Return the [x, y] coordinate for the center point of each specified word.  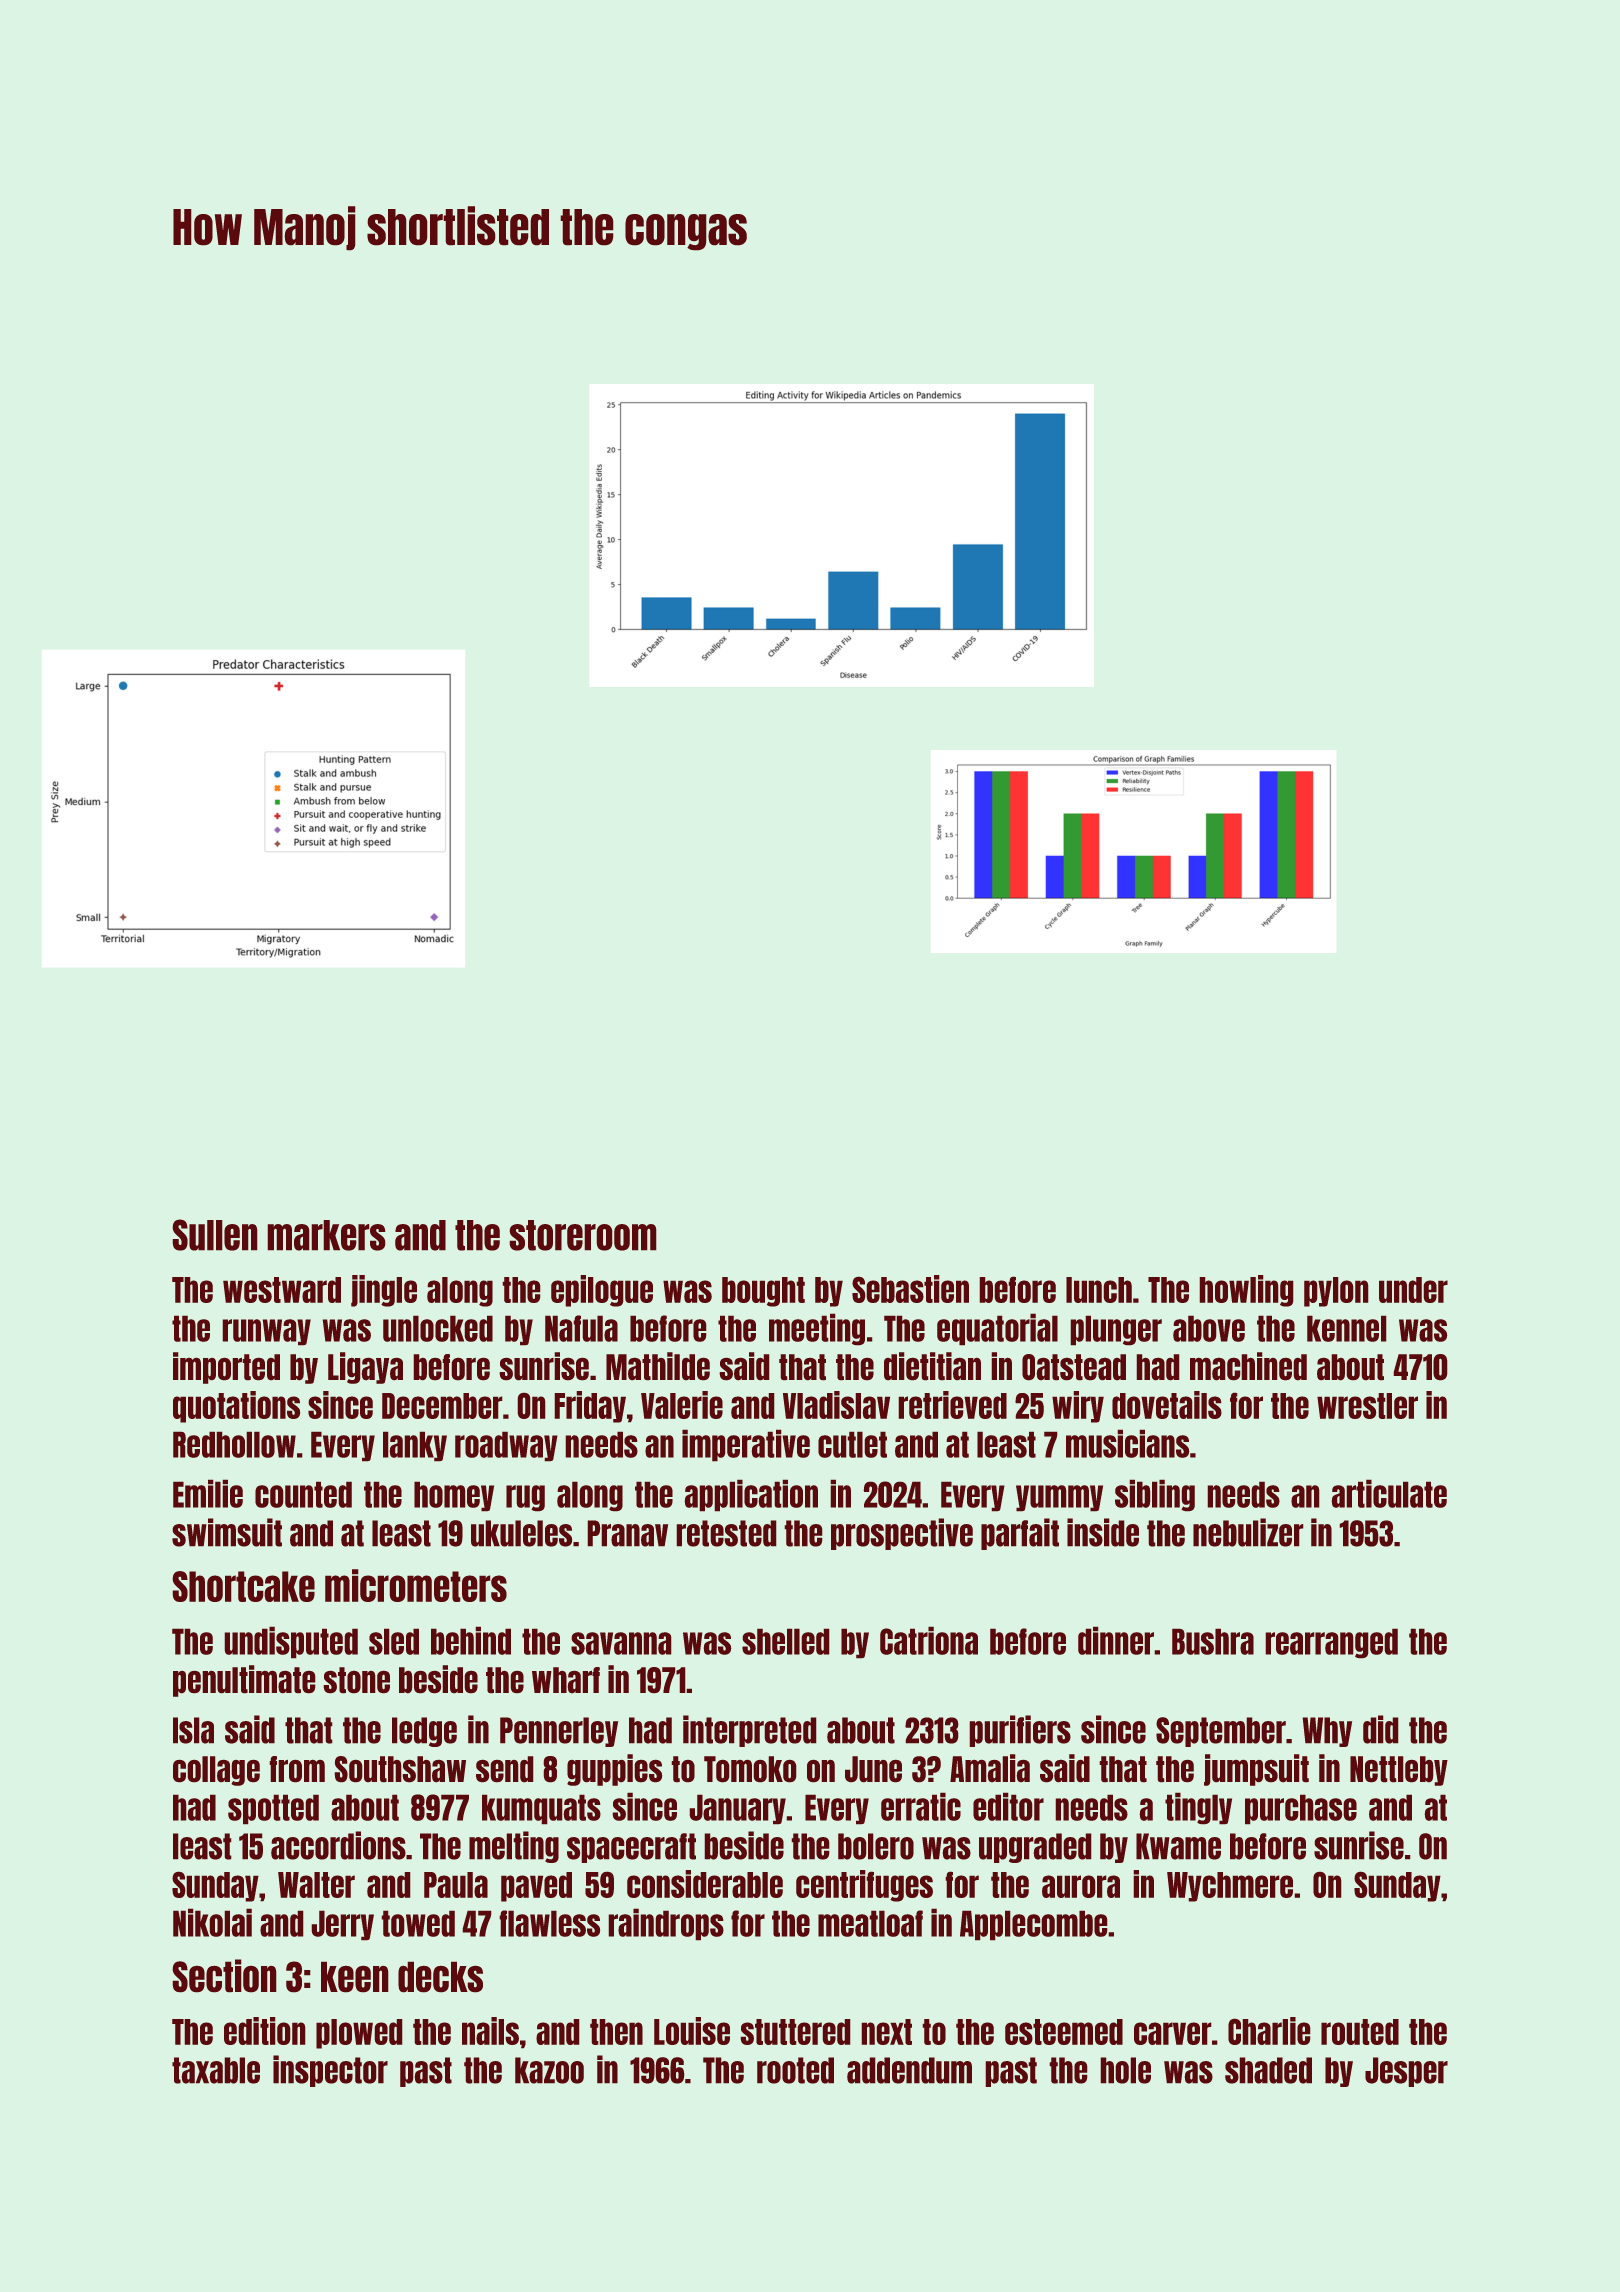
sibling [1155, 1495]
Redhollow [234, 1445]
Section [224, 1975]
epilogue [602, 1291]
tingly [1198, 1808]
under [1413, 1290]
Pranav [628, 1533]
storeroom [583, 1235]
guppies [614, 1770]
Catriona [929, 1641]
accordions [338, 1845]
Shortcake [244, 1586]
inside [1103, 1532]
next [887, 2032]
